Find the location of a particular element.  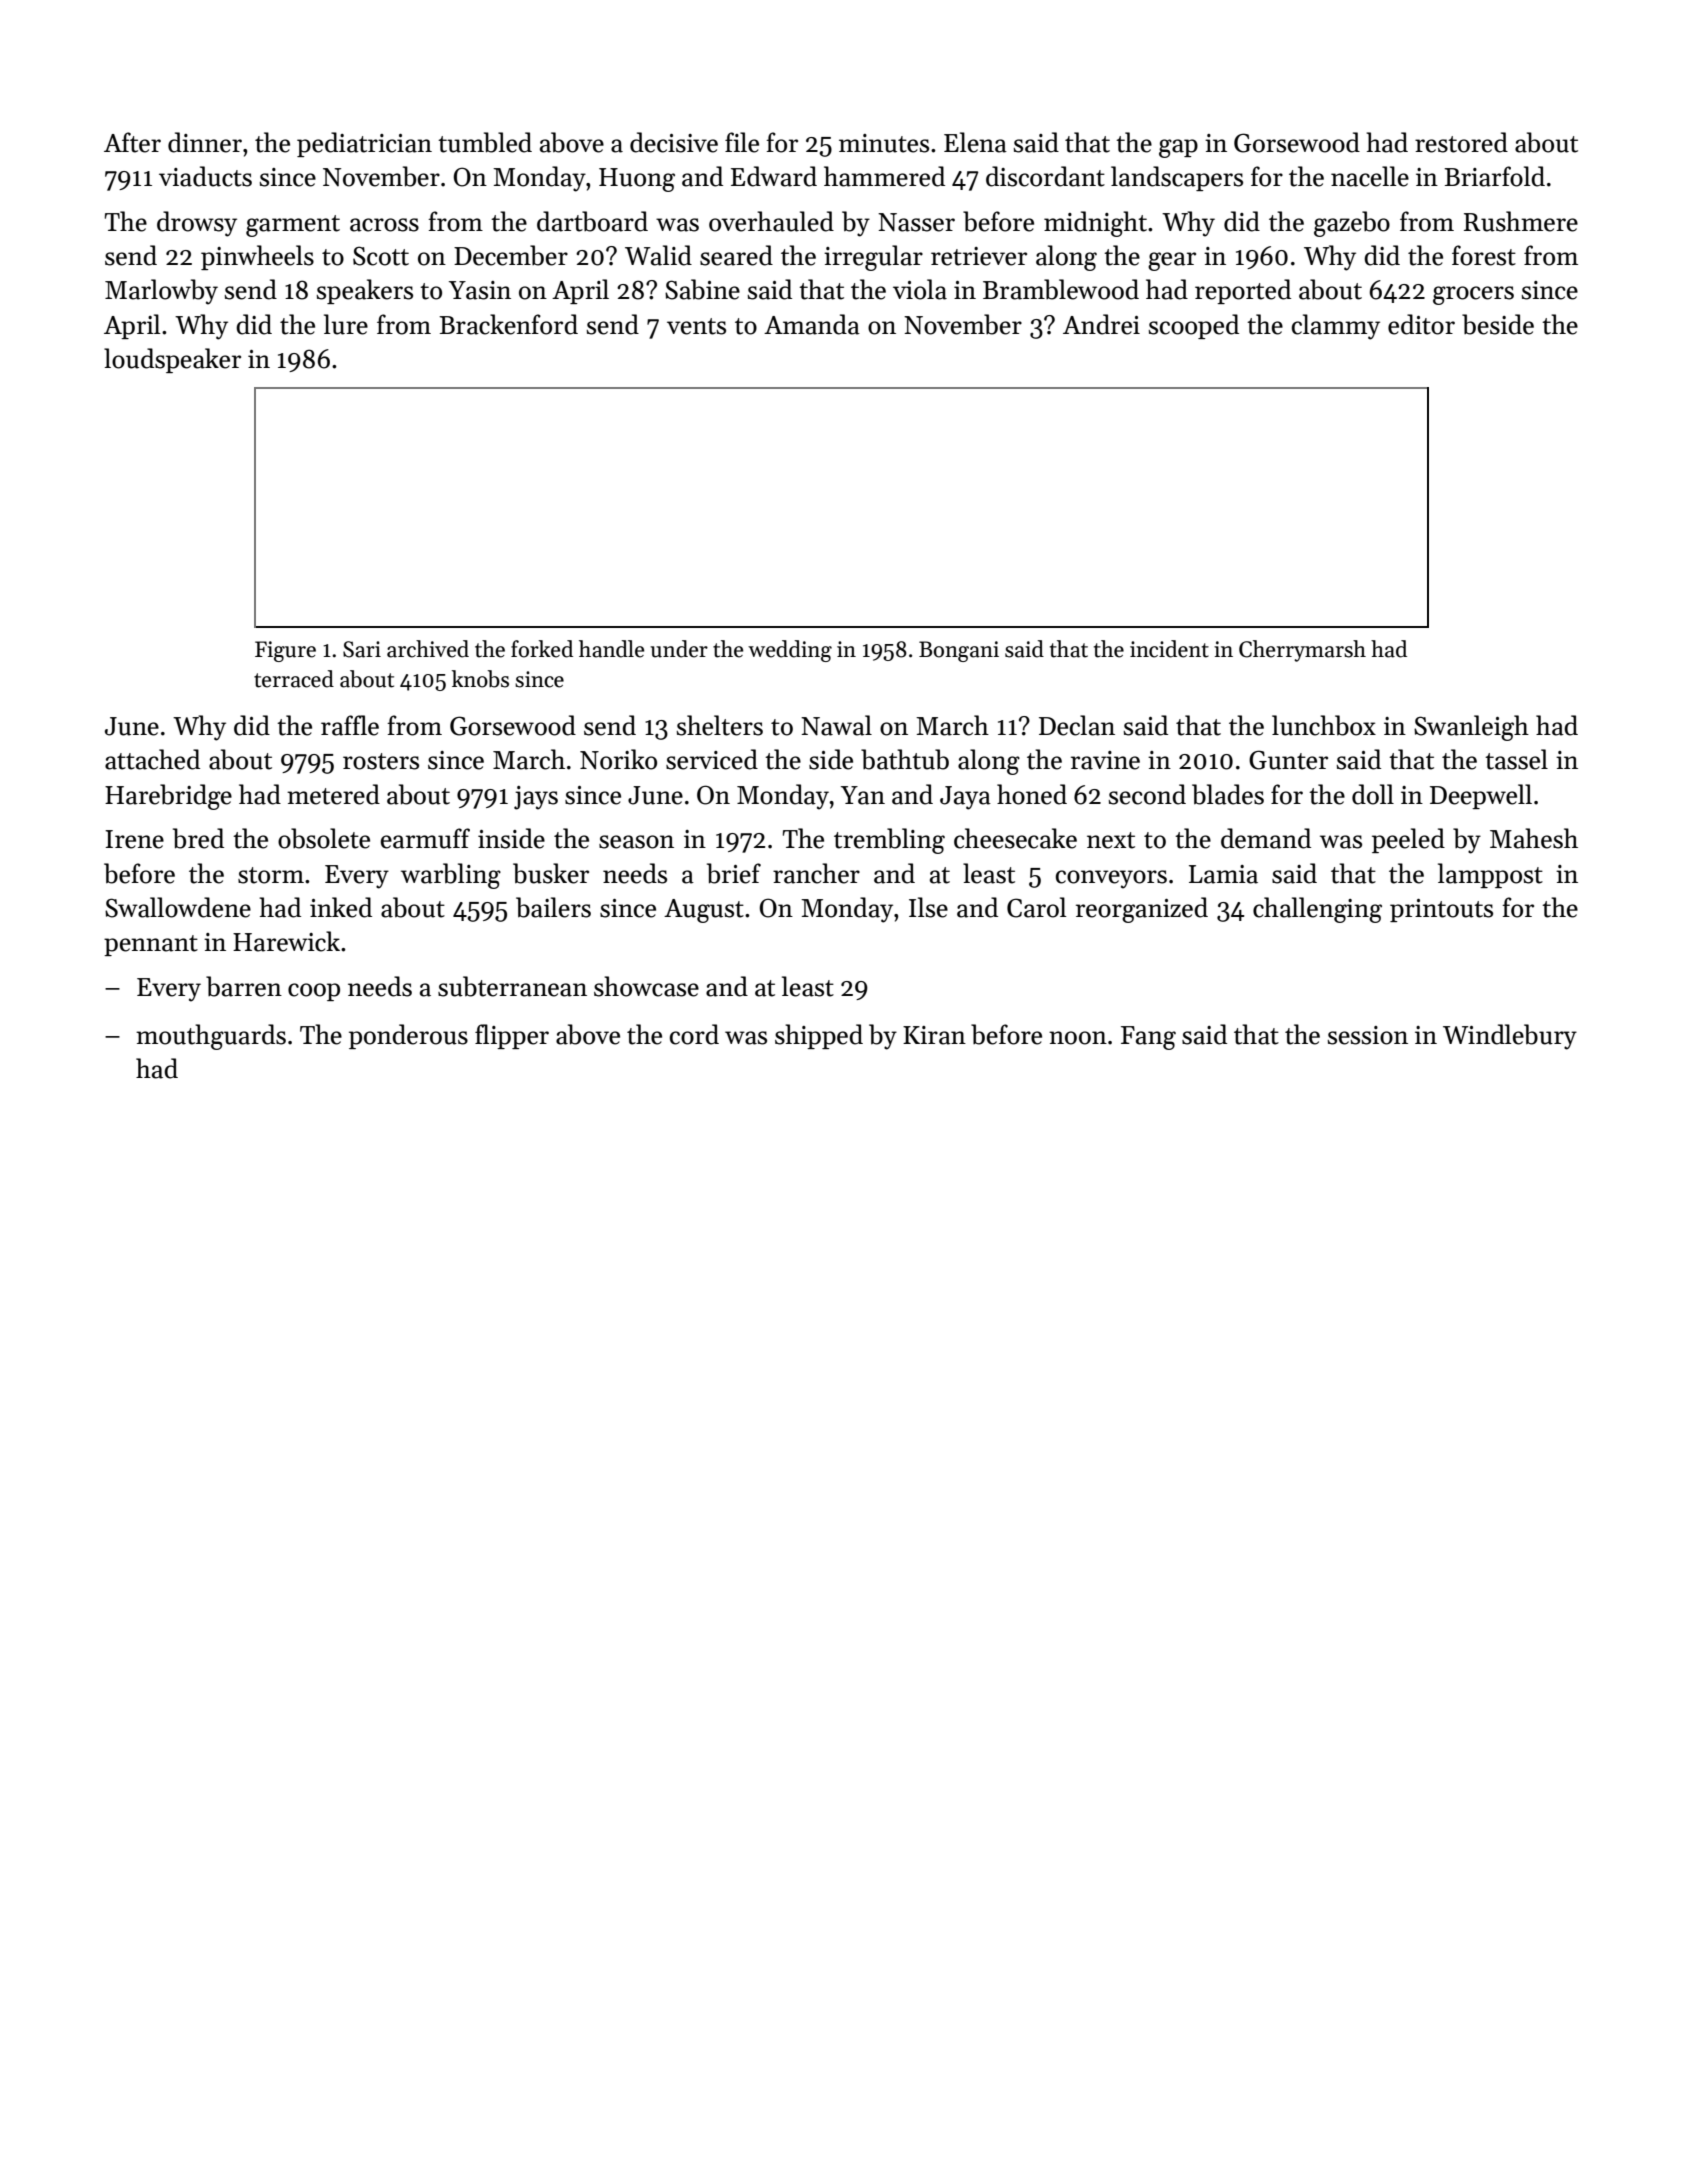

Huong is located at coordinates (637, 180).
